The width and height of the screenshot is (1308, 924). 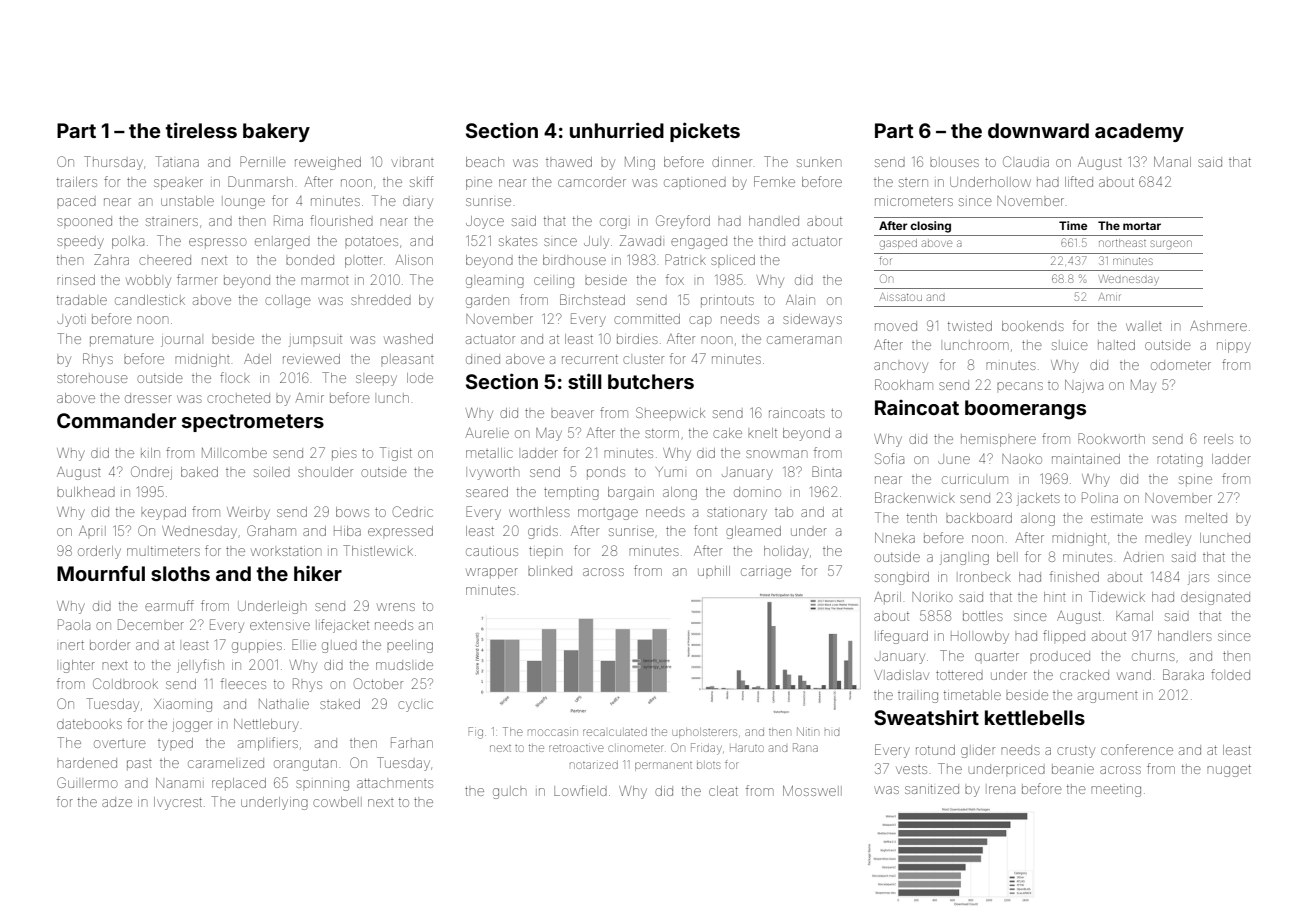 What do you see at coordinates (615, 732) in the screenshot?
I see `recalculated` at bounding box center [615, 732].
